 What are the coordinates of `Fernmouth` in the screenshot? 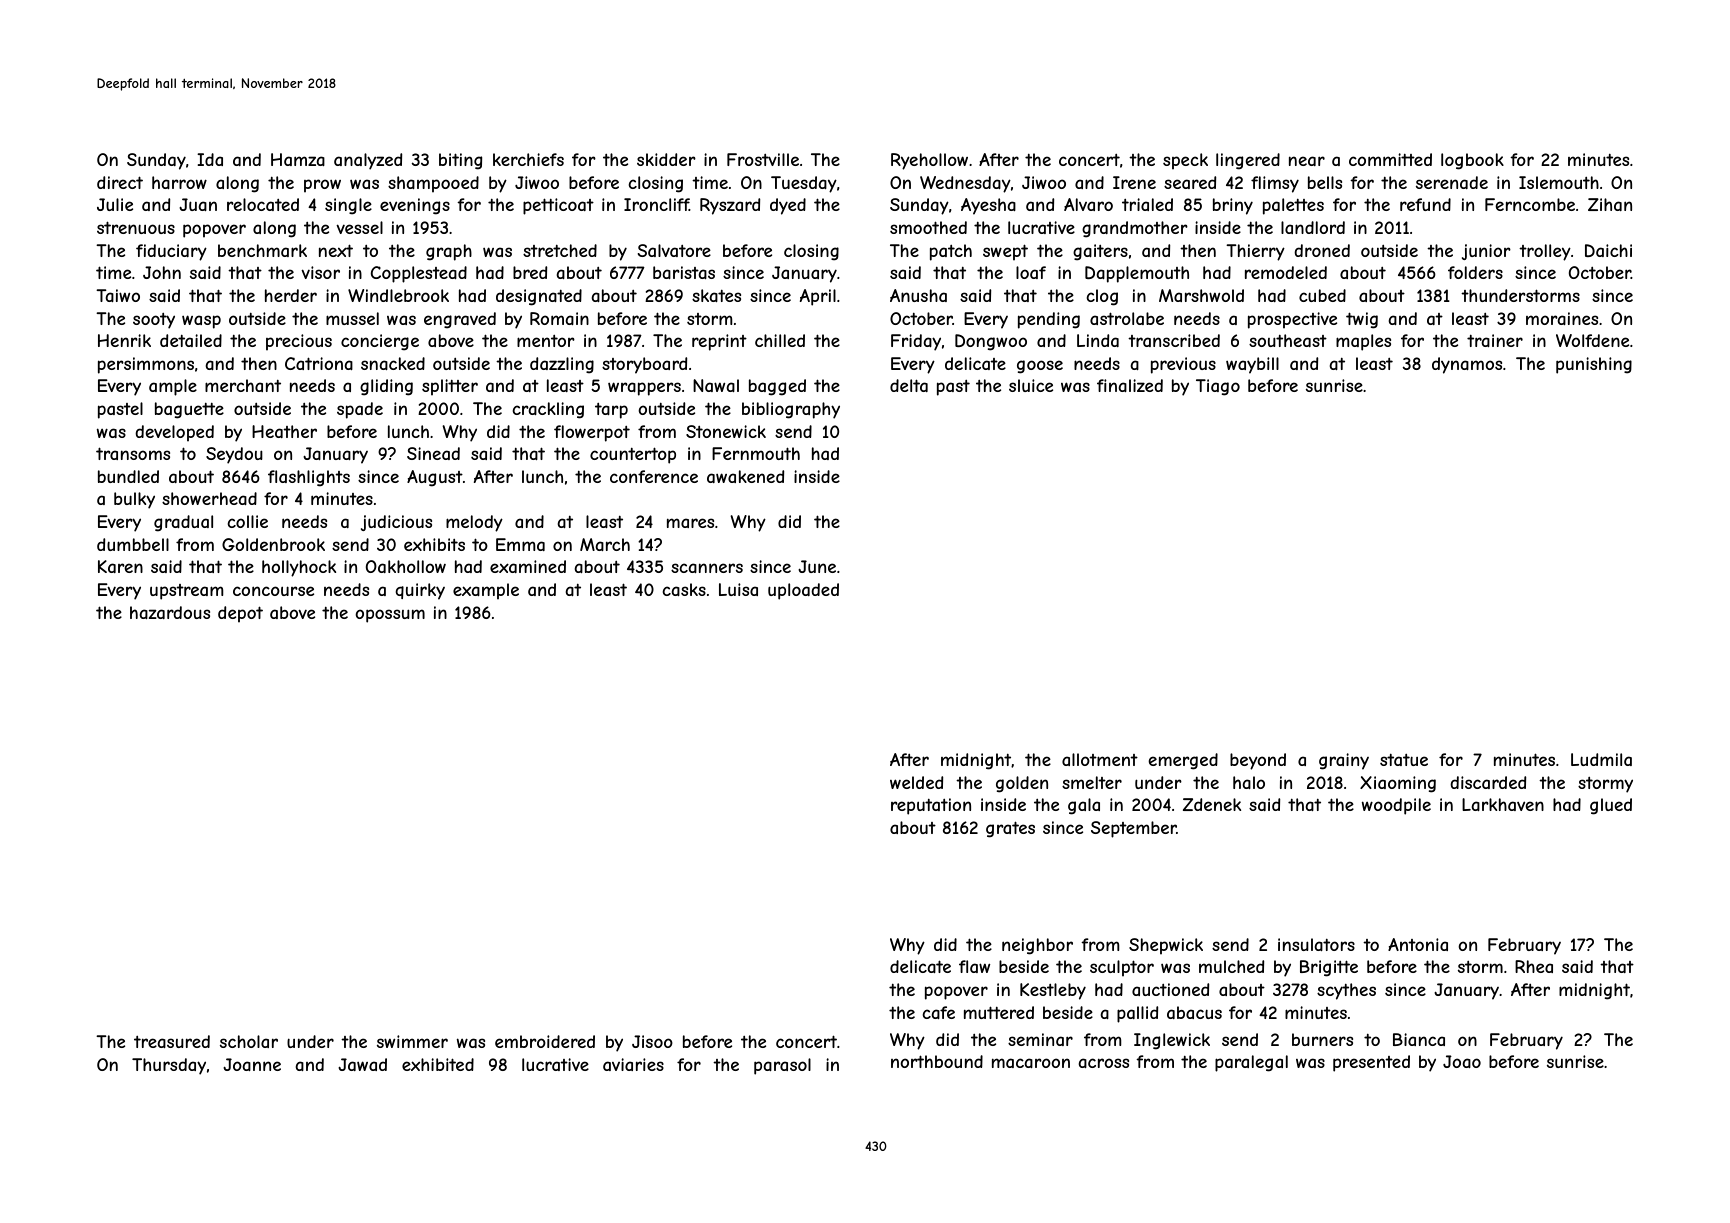 It's located at (756, 453).
